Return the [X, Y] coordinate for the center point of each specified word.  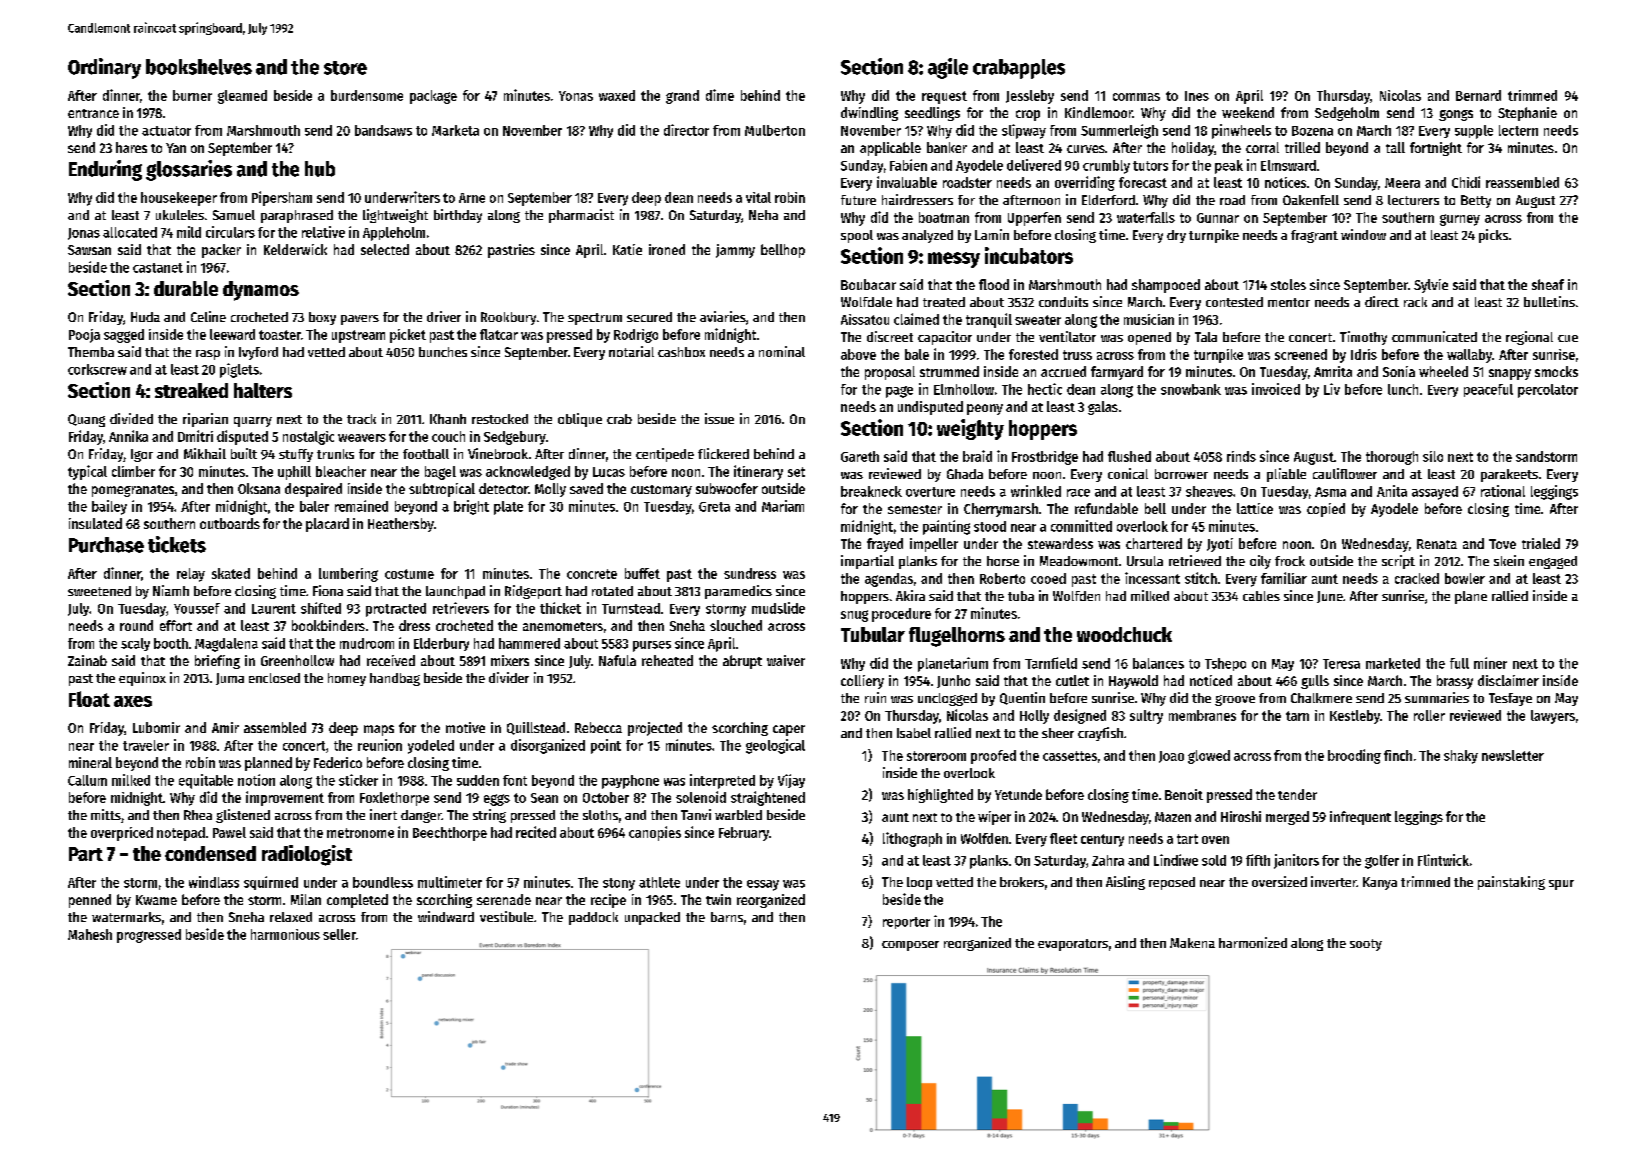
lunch [1403, 389]
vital [758, 197]
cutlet [1072, 680]
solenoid [701, 797]
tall [1395, 147]
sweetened [99, 591]
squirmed [271, 883]
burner [192, 95]
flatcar [499, 334]
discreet [890, 336]
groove [1235, 700]
